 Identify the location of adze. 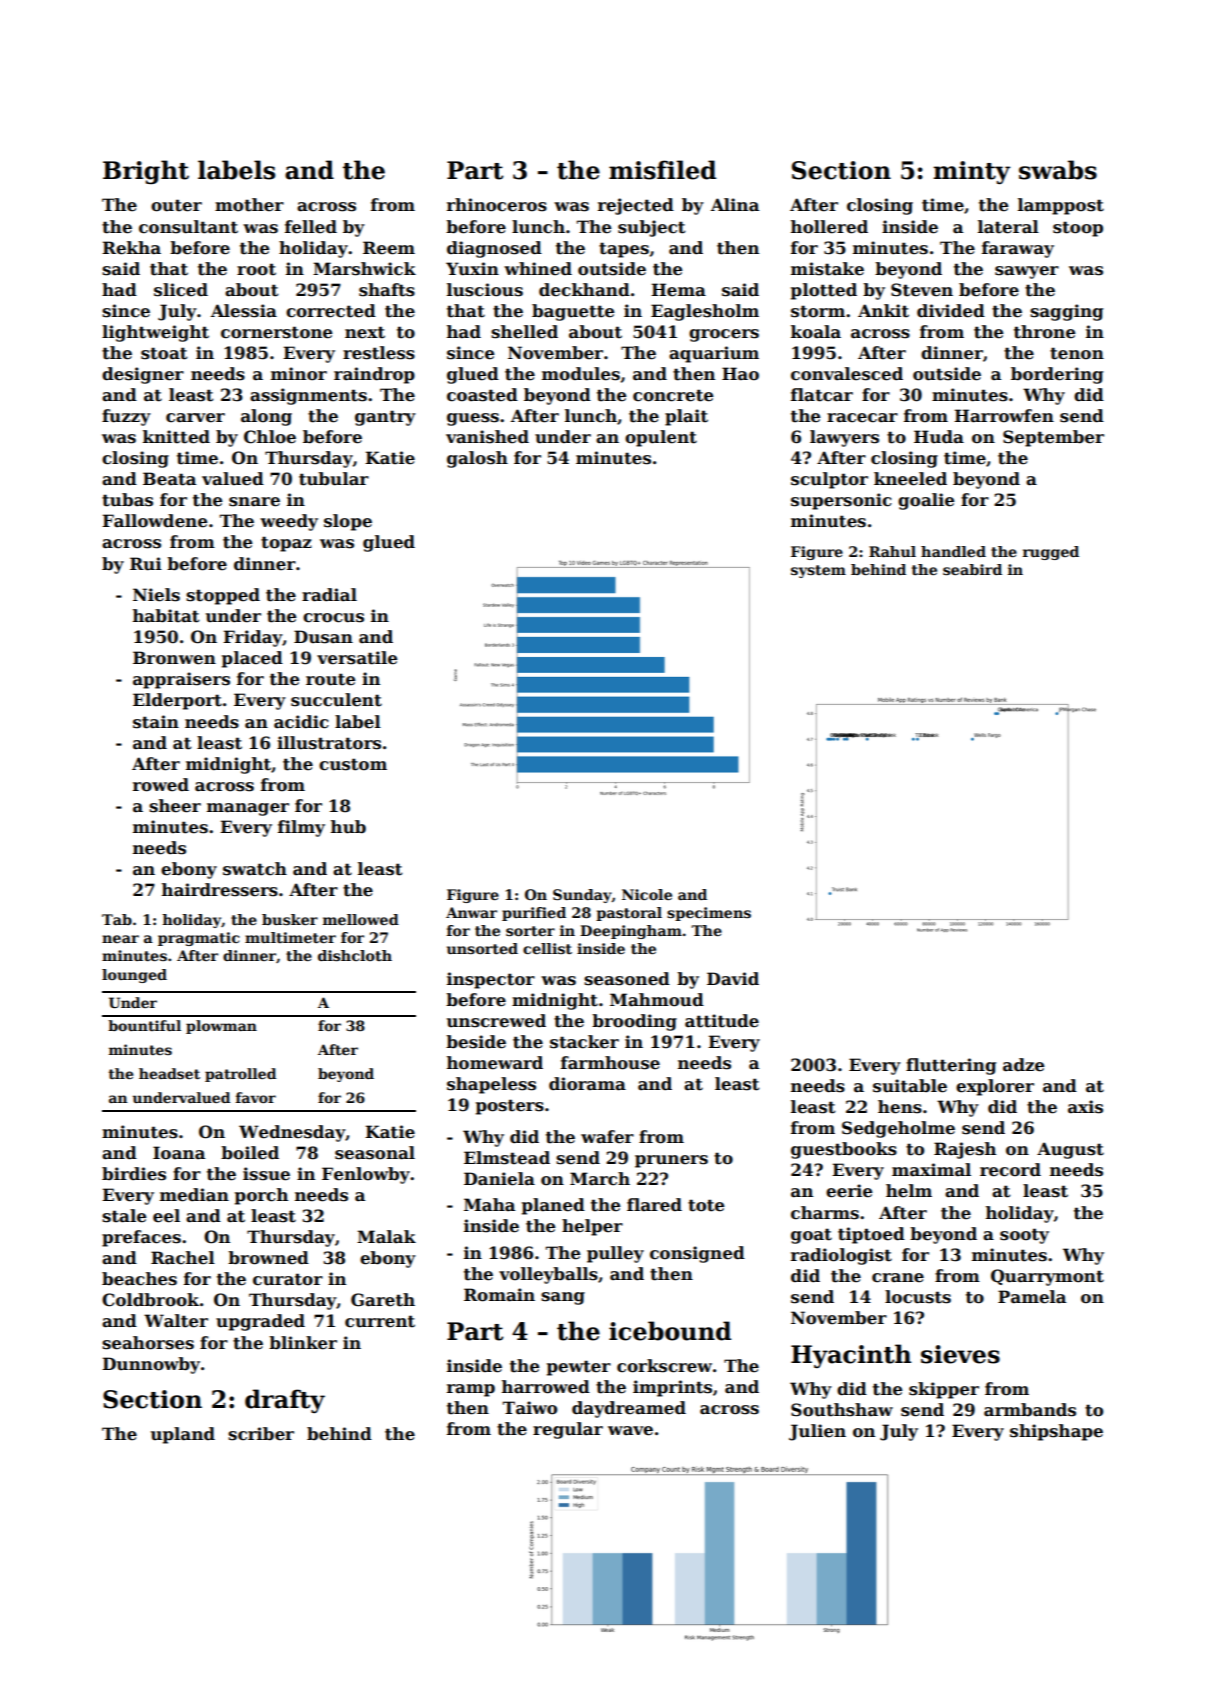
(1023, 1065).
